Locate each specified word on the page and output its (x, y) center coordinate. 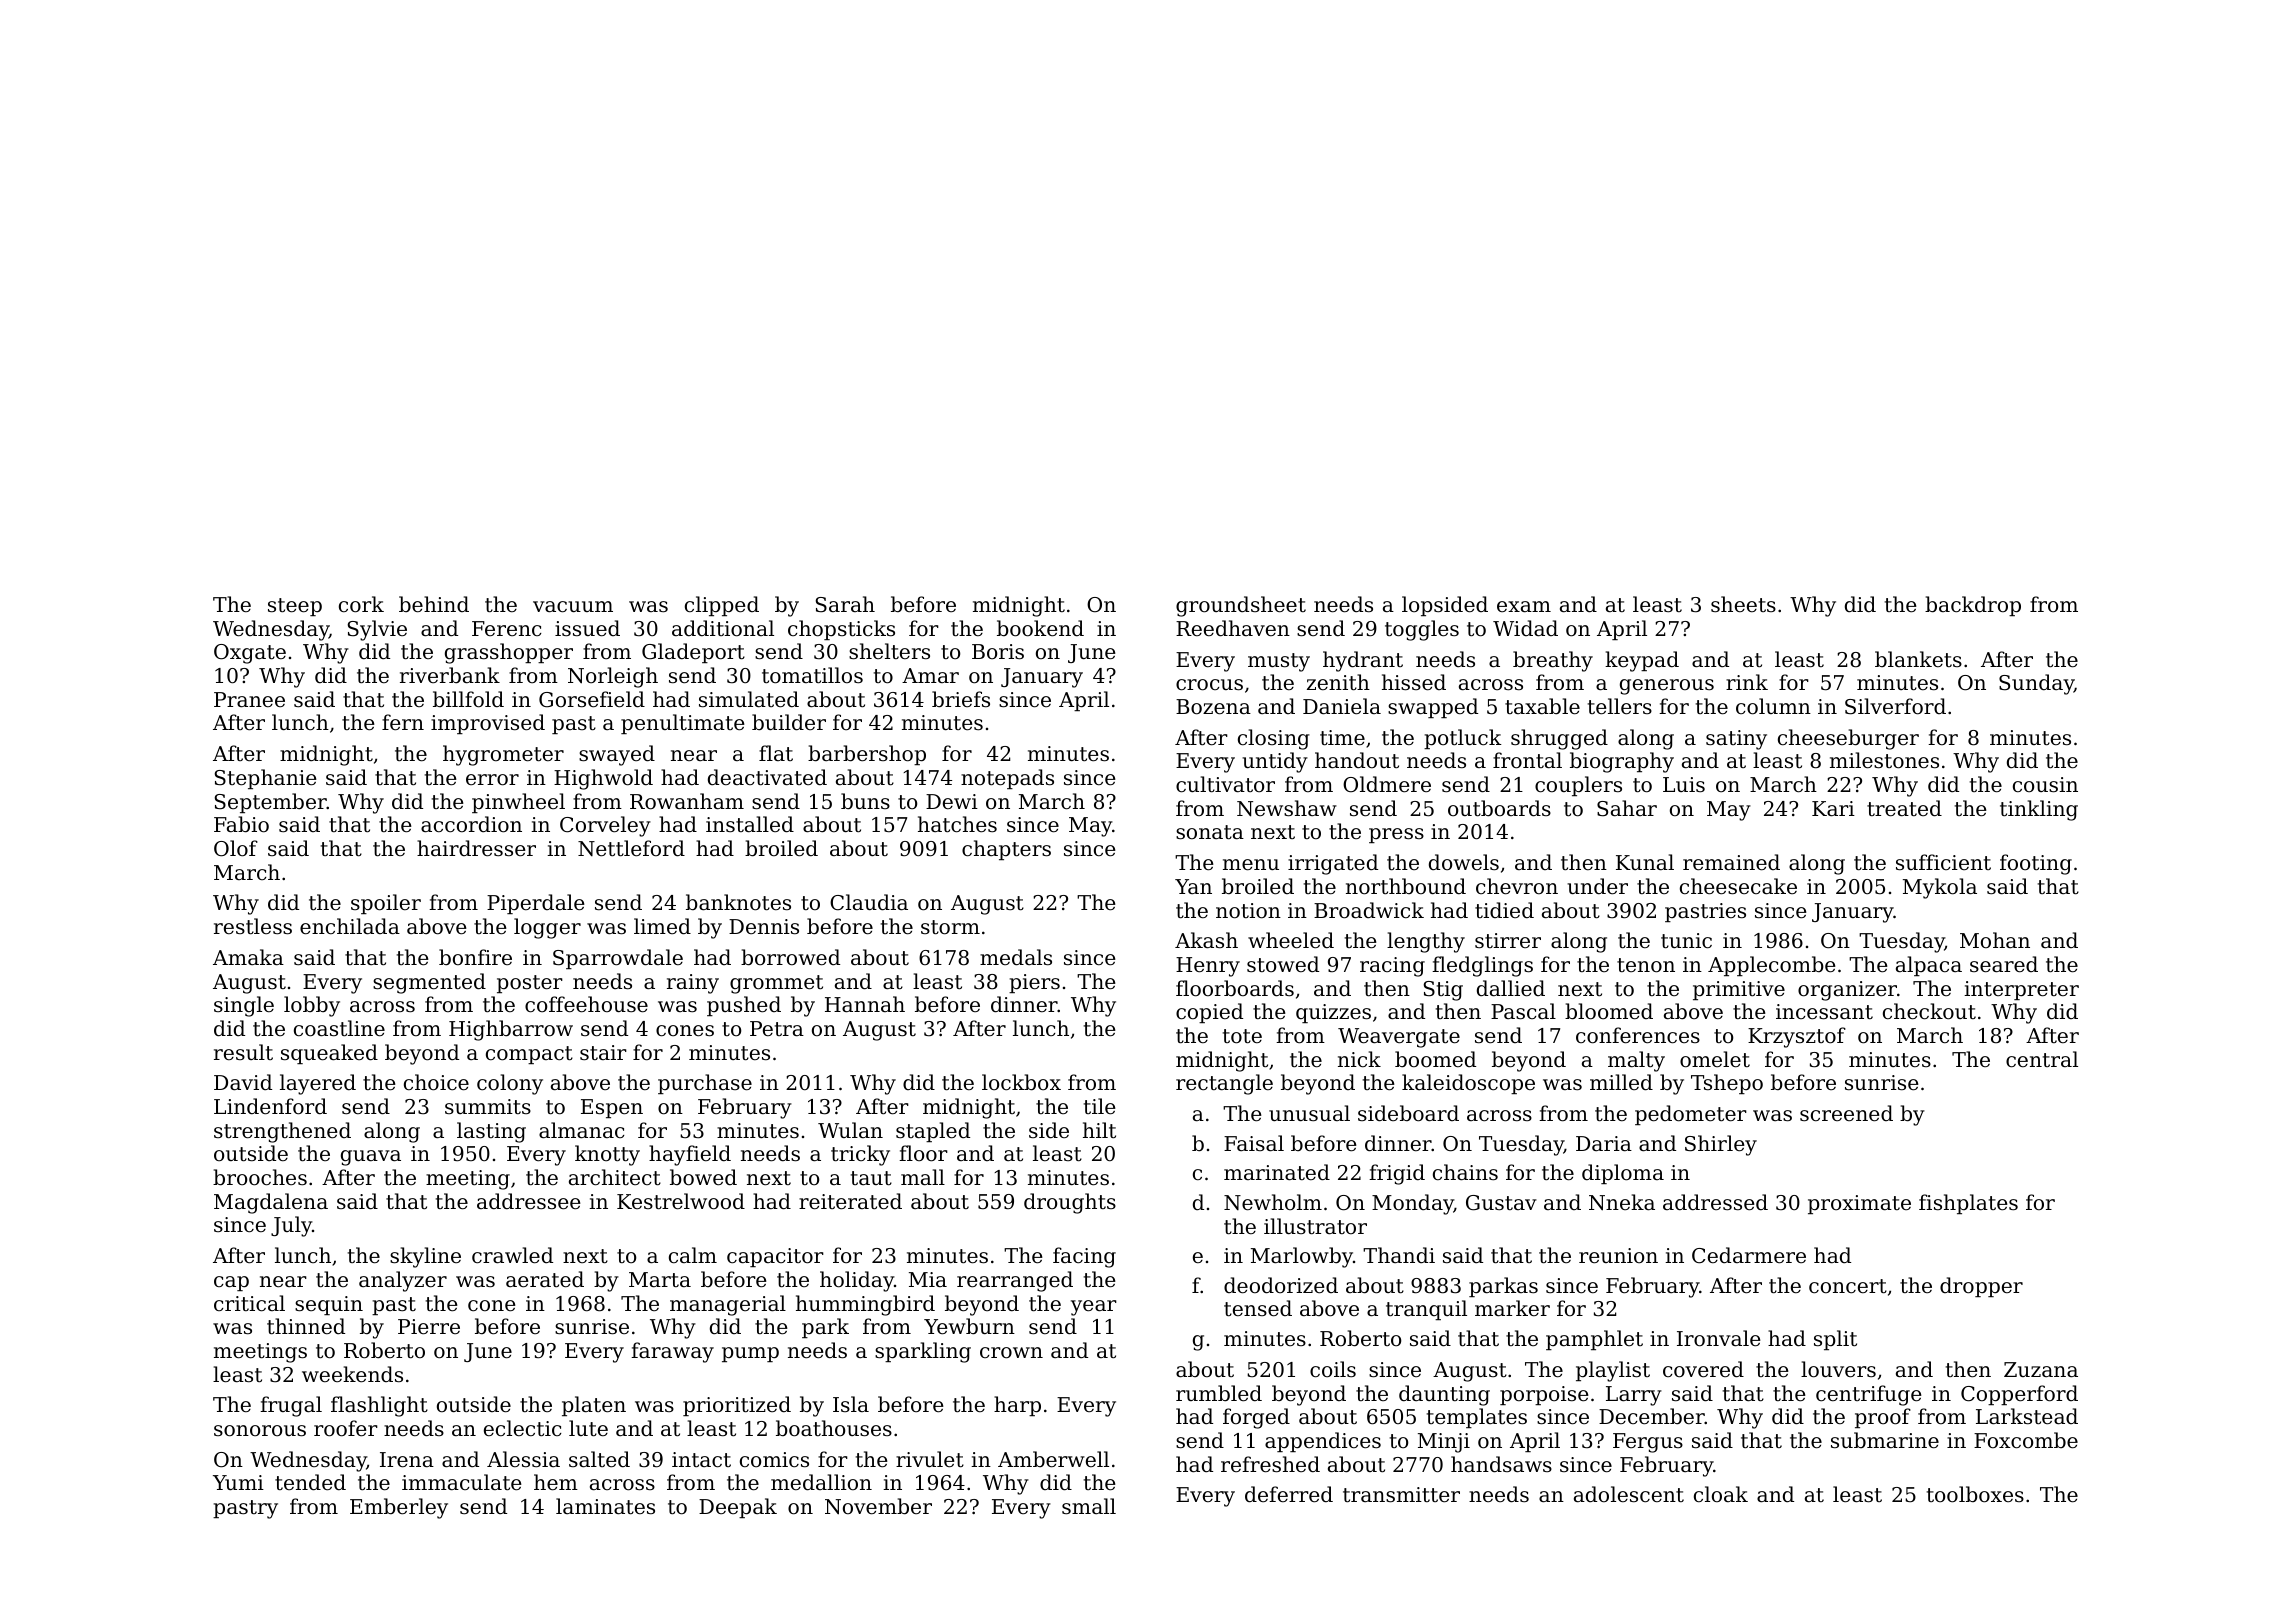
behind (434, 604)
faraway (672, 1352)
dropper (1981, 1287)
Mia (928, 1279)
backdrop (1973, 606)
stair (603, 1053)
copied (1209, 1013)
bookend (1040, 628)
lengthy (1426, 942)
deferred (1289, 1494)
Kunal (1645, 862)
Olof (236, 848)
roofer (346, 1428)
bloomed (1609, 1011)
